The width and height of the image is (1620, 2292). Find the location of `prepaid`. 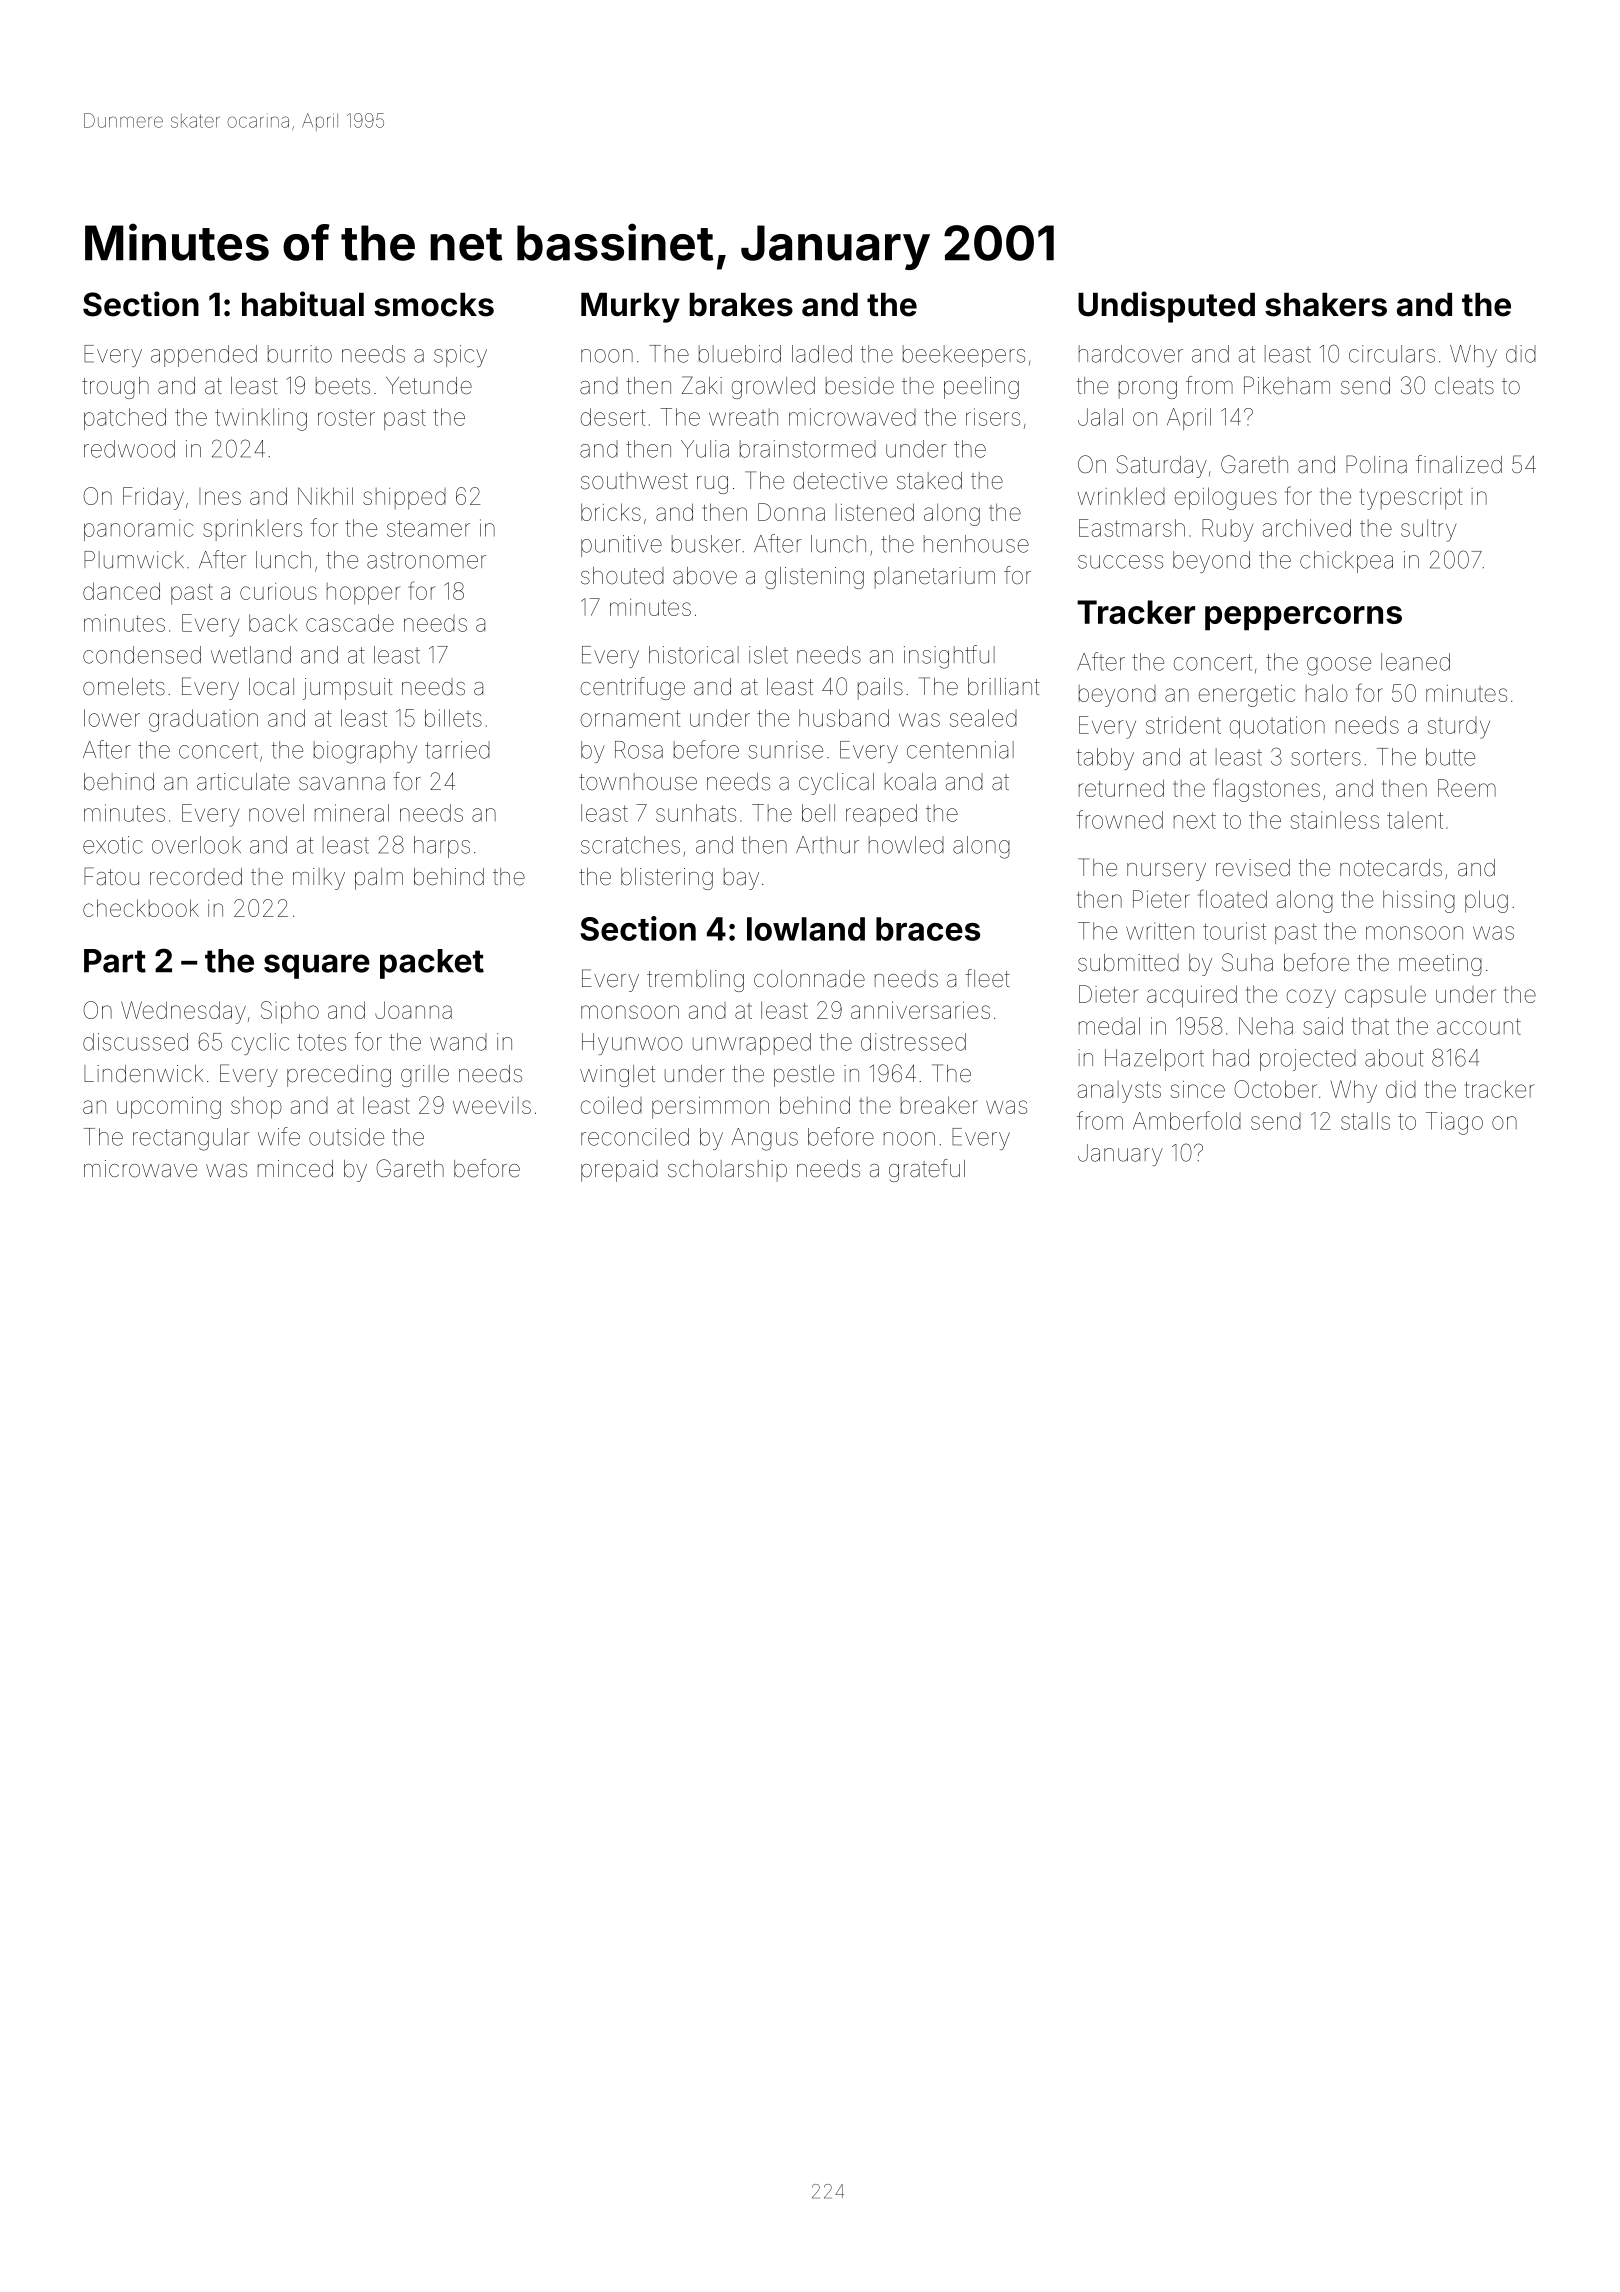

prepaid is located at coordinates (619, 1171).
